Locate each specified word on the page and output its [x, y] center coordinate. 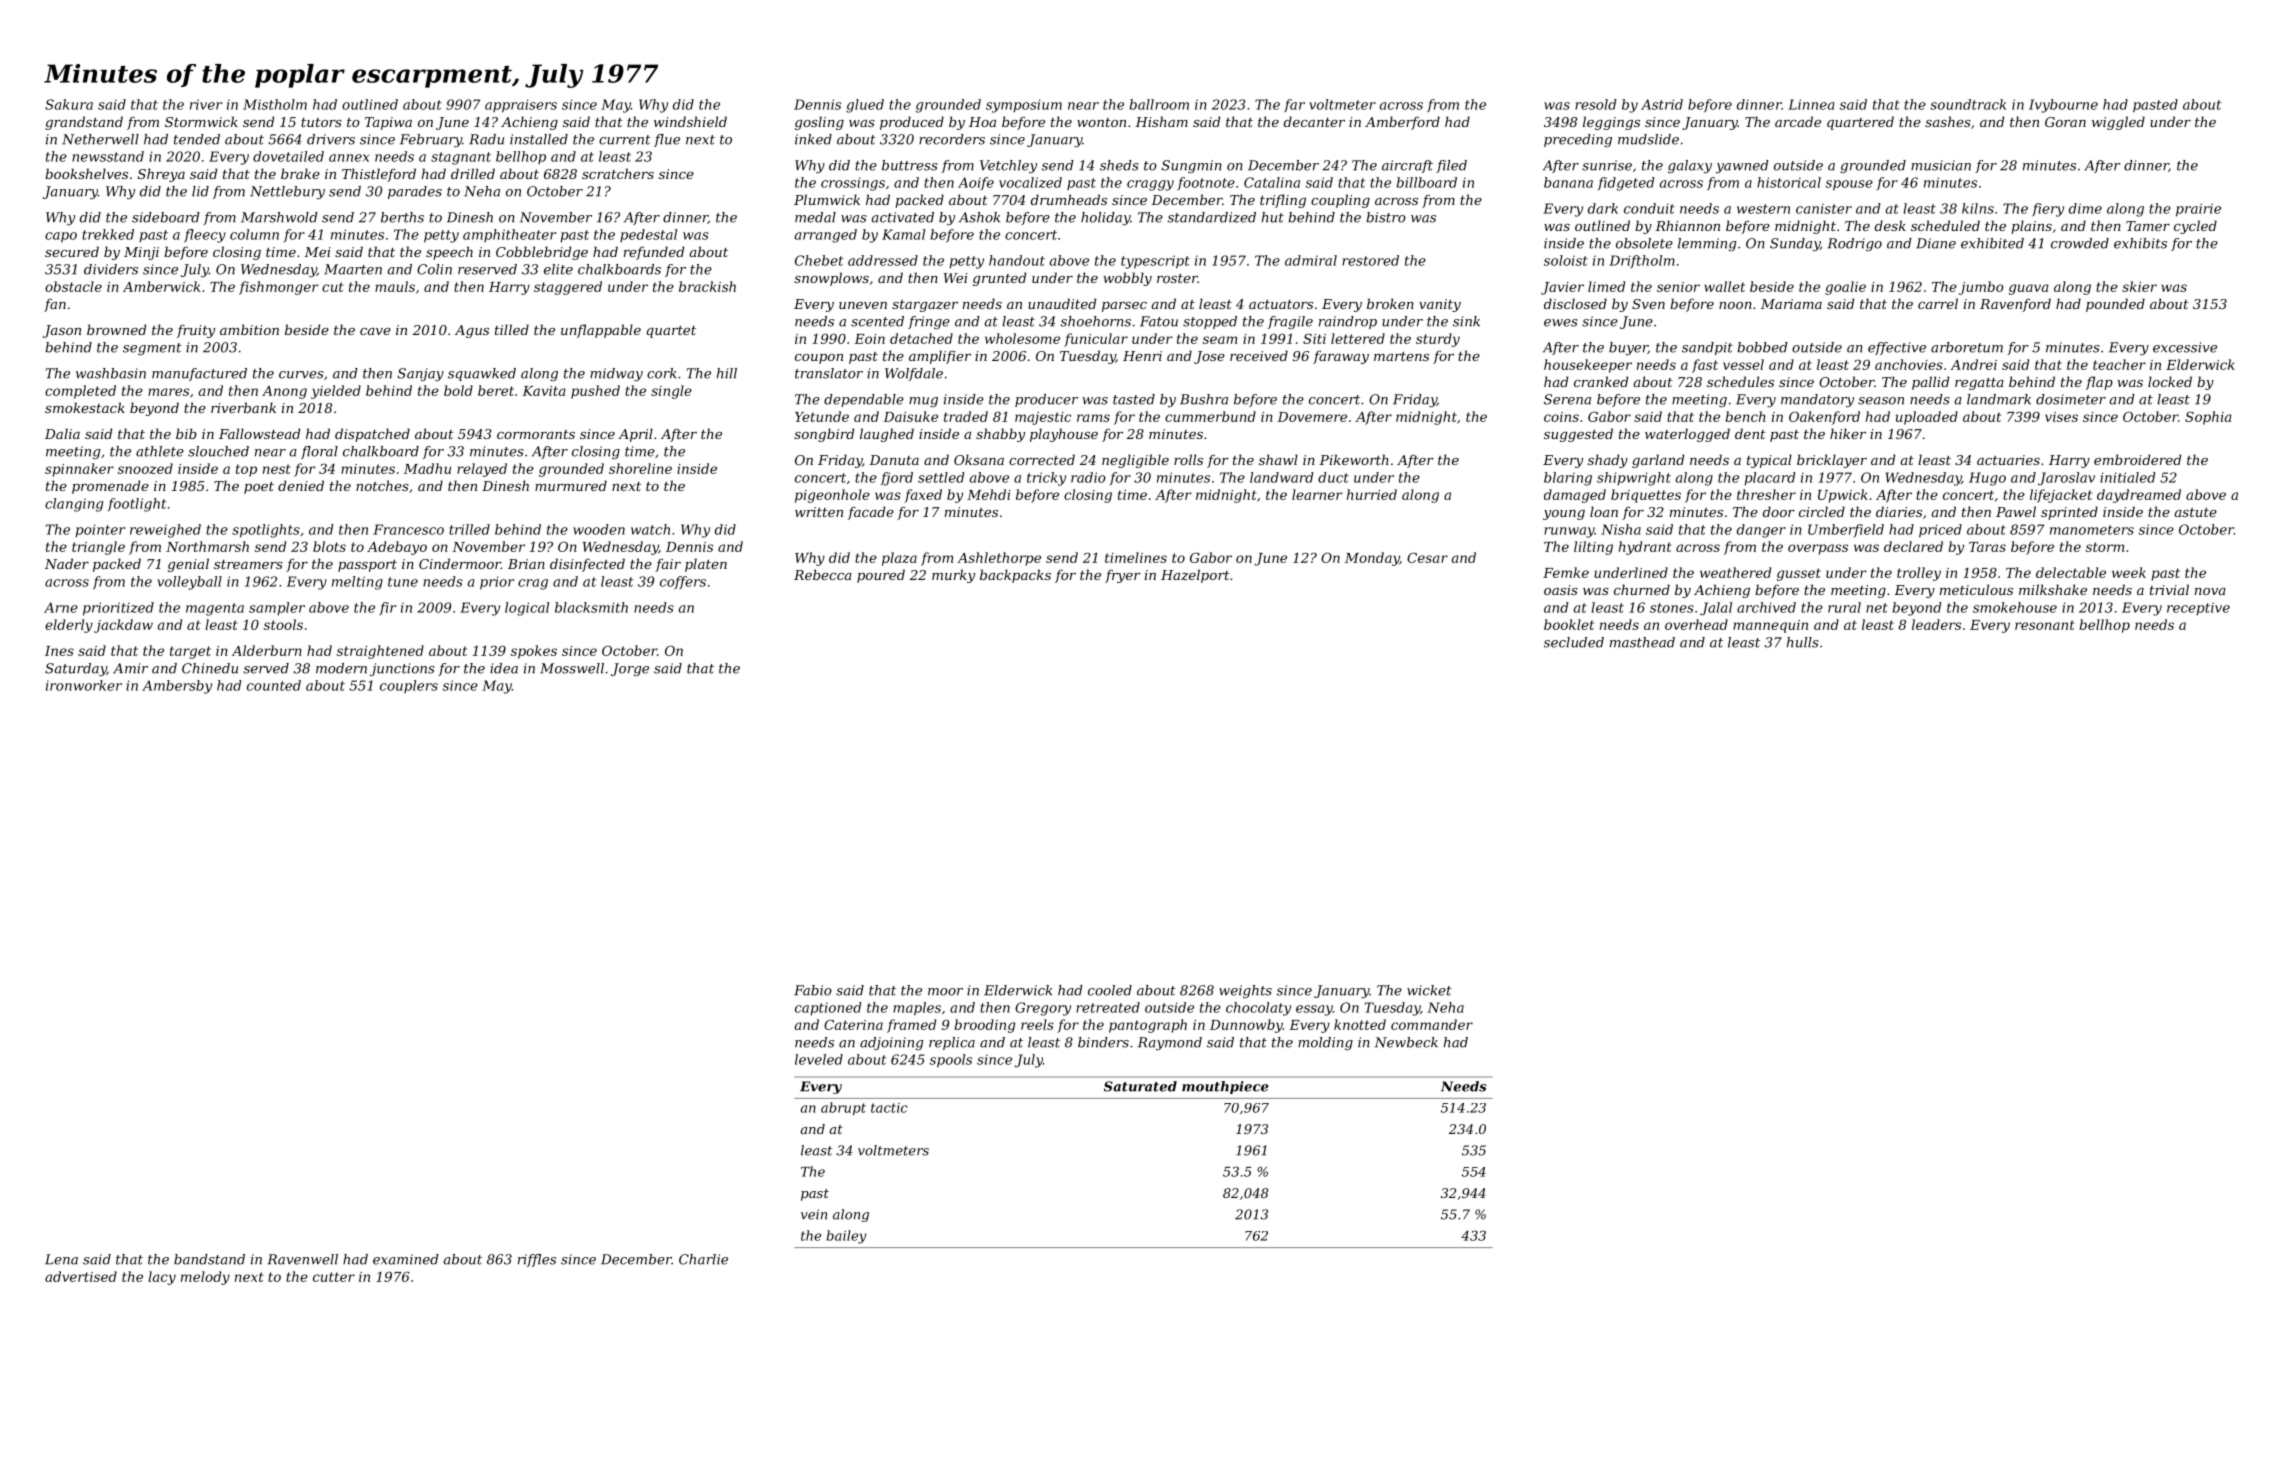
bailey [846, 1237]
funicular [1096, 340]
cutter [334, 1277]
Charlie [703, 1259]
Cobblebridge [542, 253]
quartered [1860, 123]
